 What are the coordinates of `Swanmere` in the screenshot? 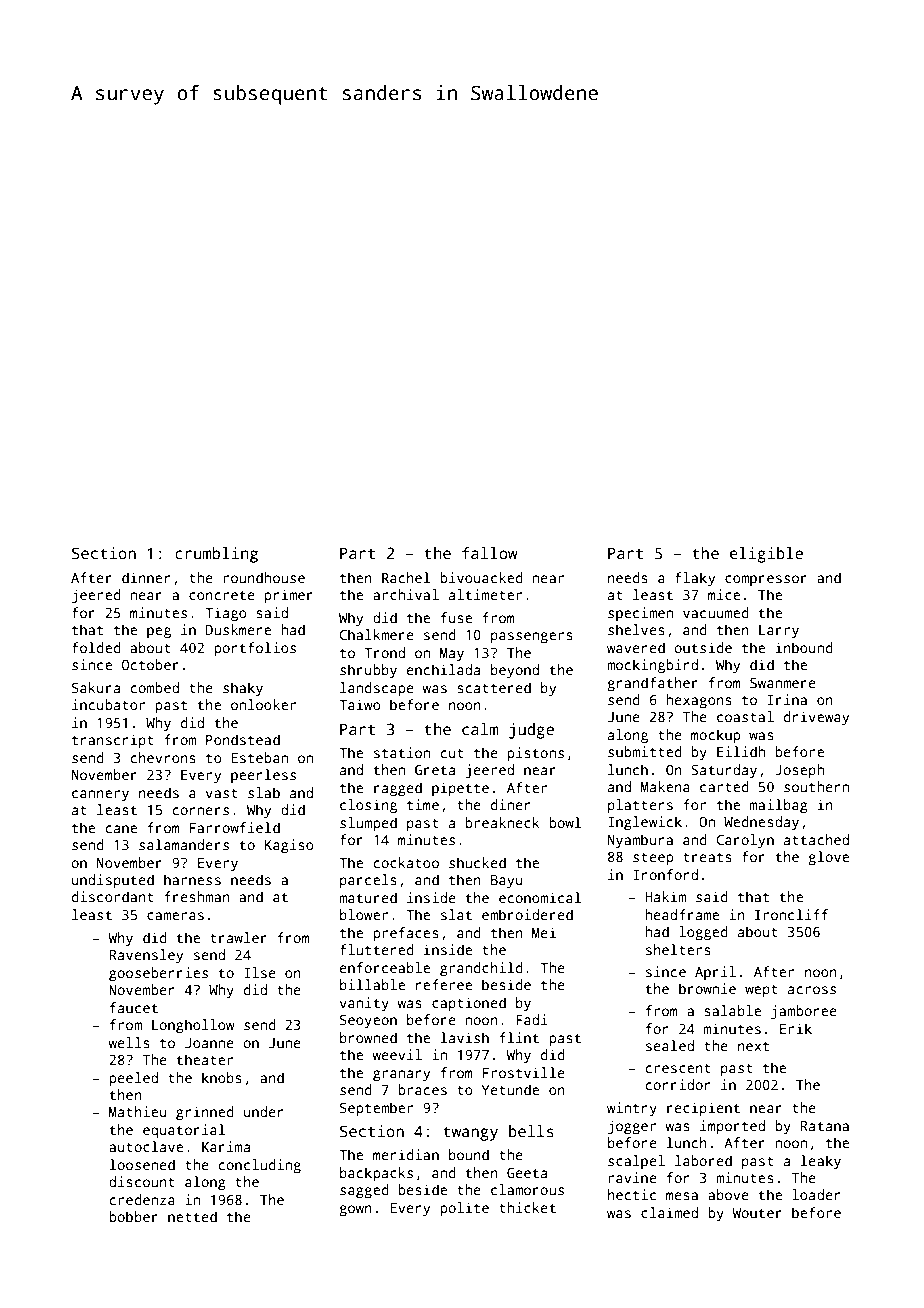 It's located at (783, 682).
